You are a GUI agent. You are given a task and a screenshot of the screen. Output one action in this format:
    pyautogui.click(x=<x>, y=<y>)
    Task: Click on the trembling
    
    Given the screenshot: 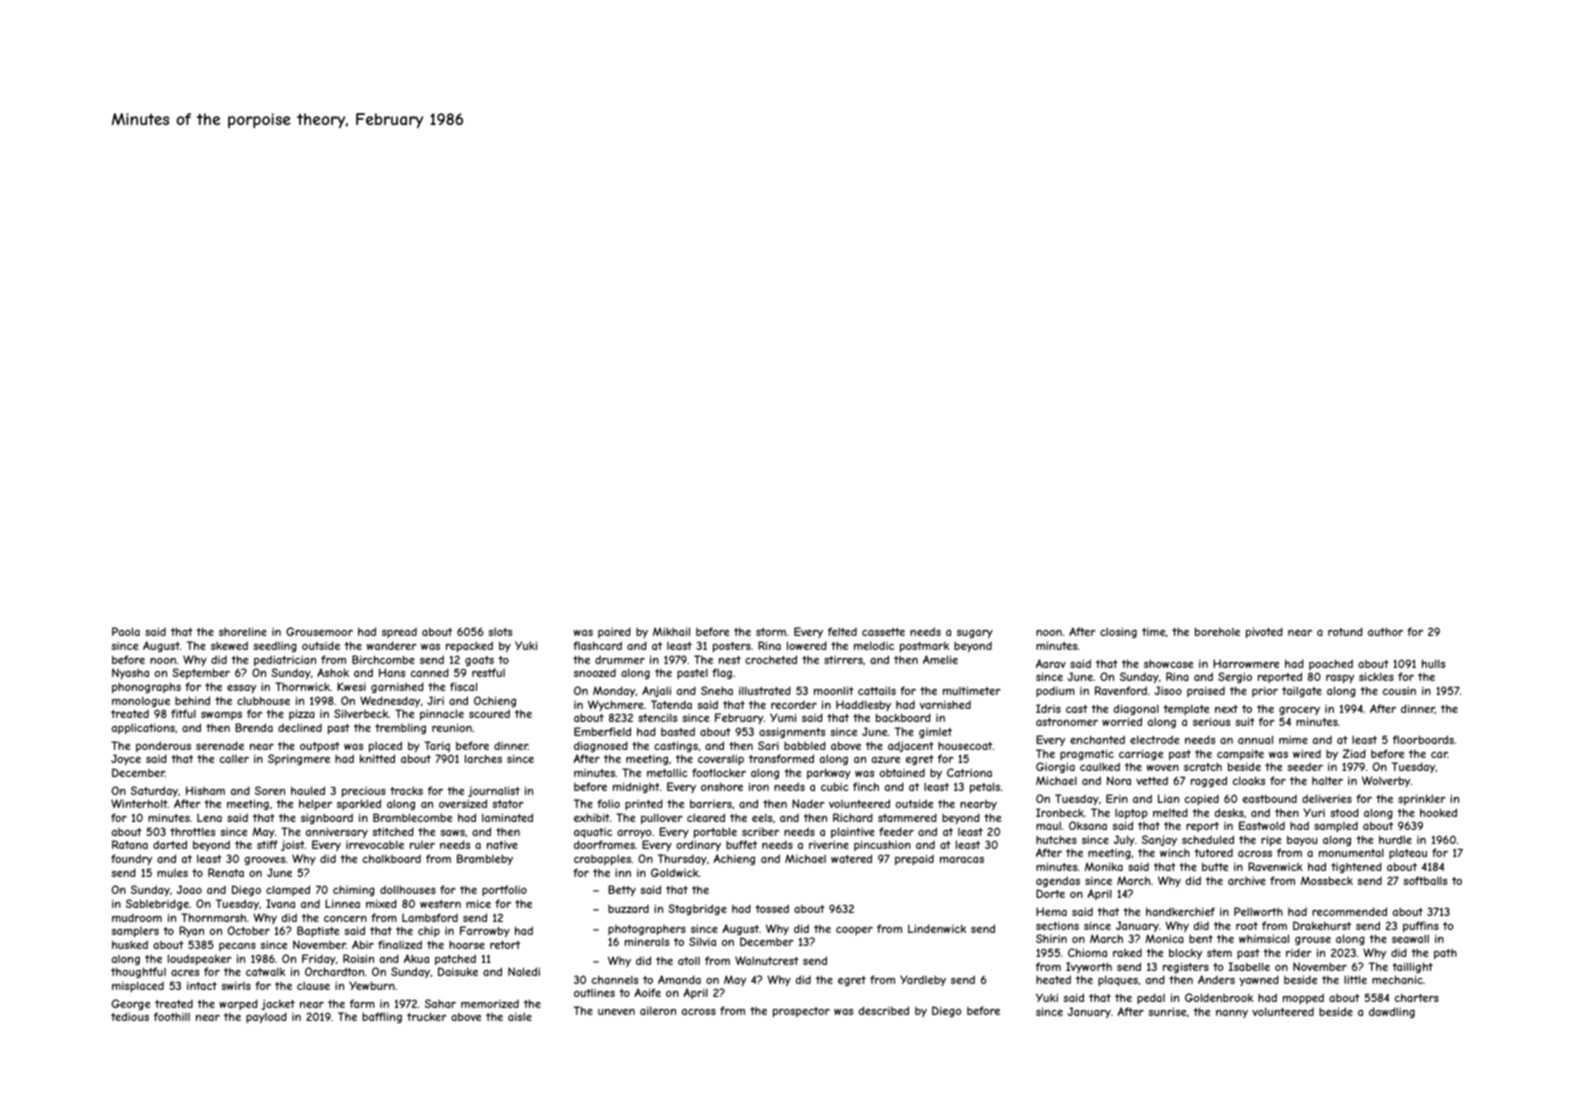 What is the action you would take?
    pyautogui.click(x=400, y=728)
